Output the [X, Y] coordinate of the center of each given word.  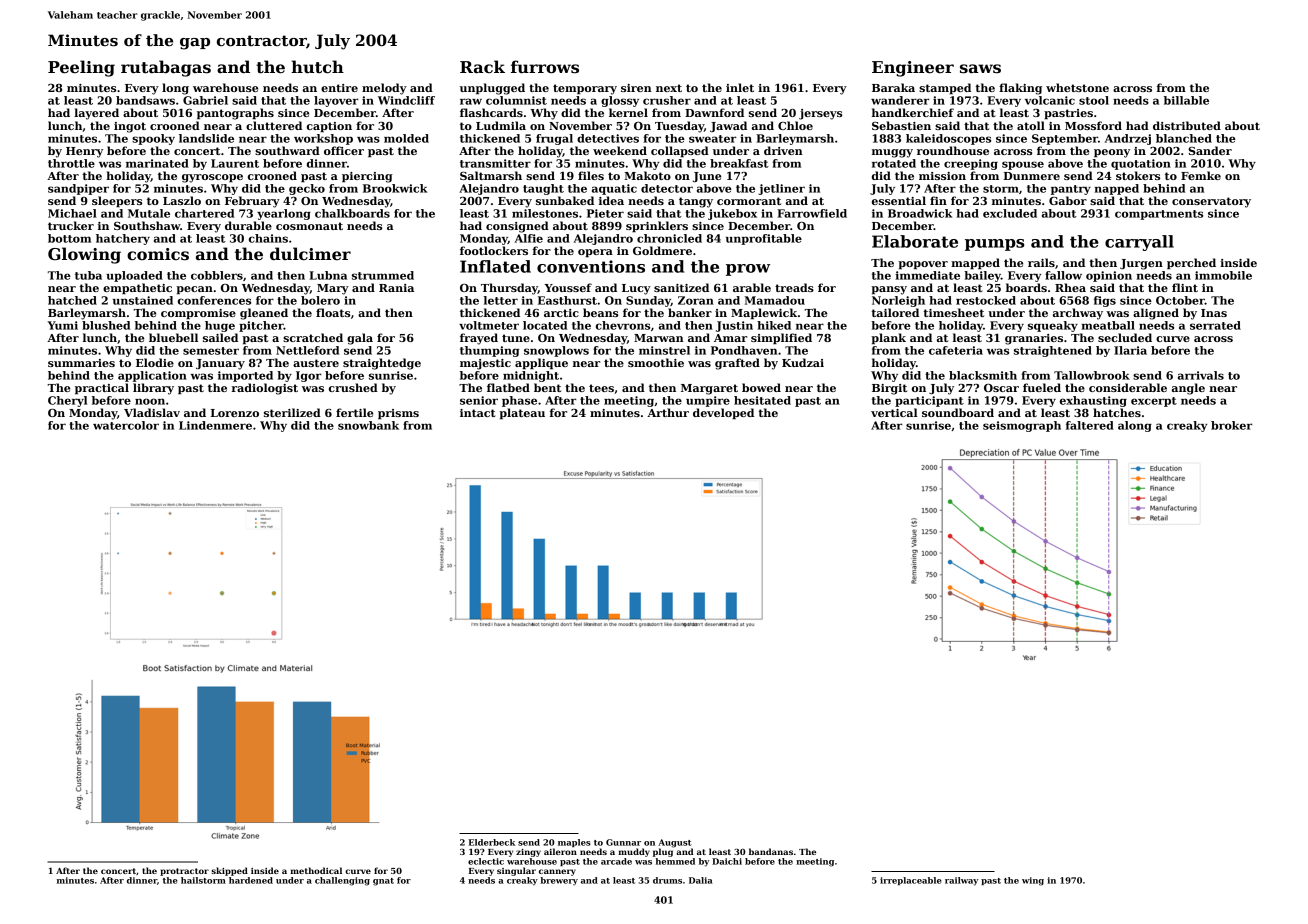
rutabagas [166, 68]
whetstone [1077, 87]
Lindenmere [215, 425]
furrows [545, 67]
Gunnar [623, 842]
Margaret [709, 389]
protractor [184, 872]
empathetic [137, 288]
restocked [986, 300]
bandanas [771, 851]
